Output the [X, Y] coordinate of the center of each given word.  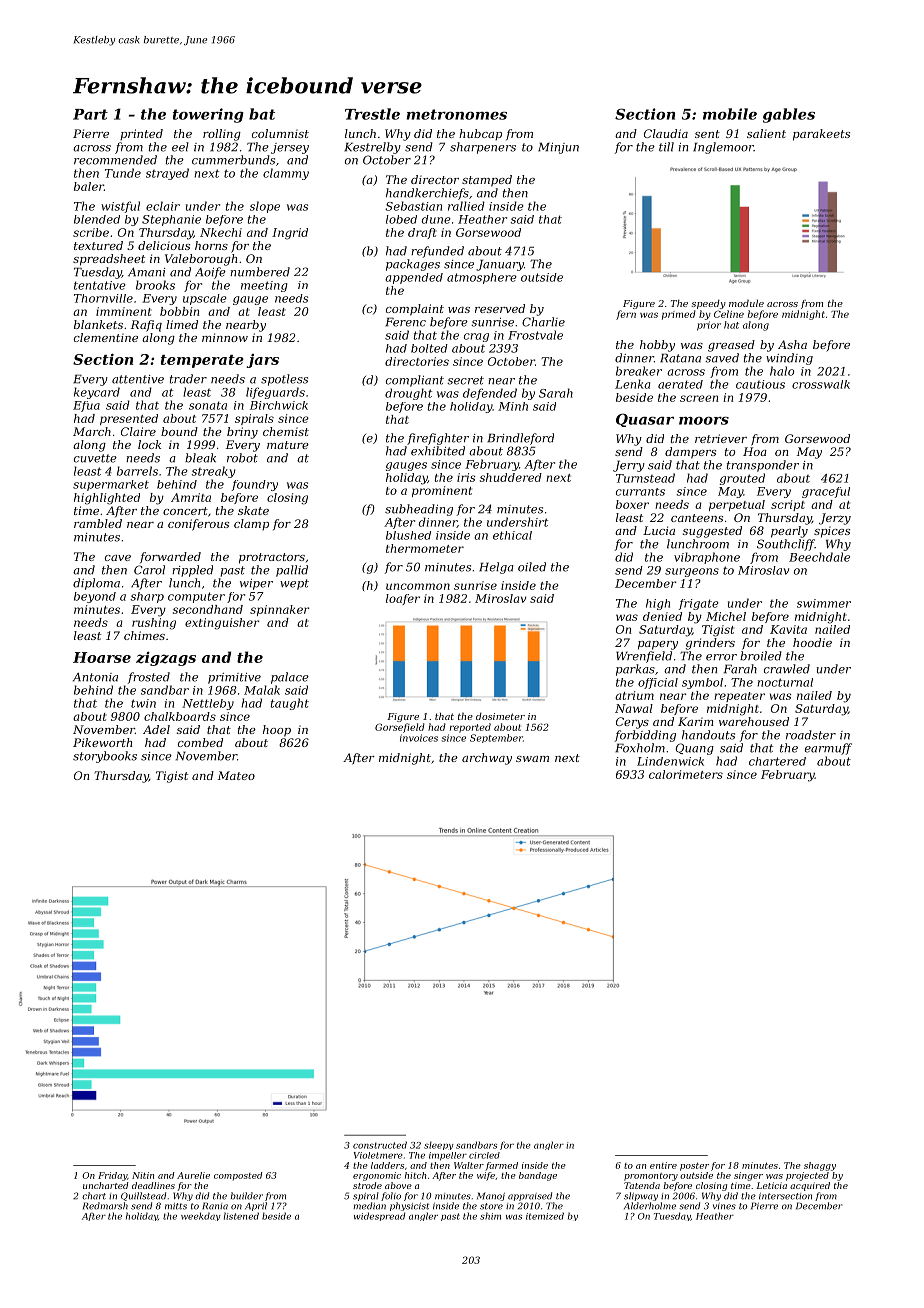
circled [484, 1155]
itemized [545, 1216]
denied [662, 616]
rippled [192, 571]
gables [789, 115]
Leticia [771, 1185]
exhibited [438, 451]
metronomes [457, 114]
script [788, 505]
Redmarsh [105, 1206]
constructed [380, 1145]
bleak [200, 458]
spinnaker [279, 610]
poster [694, 1166]
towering [208, 115]
